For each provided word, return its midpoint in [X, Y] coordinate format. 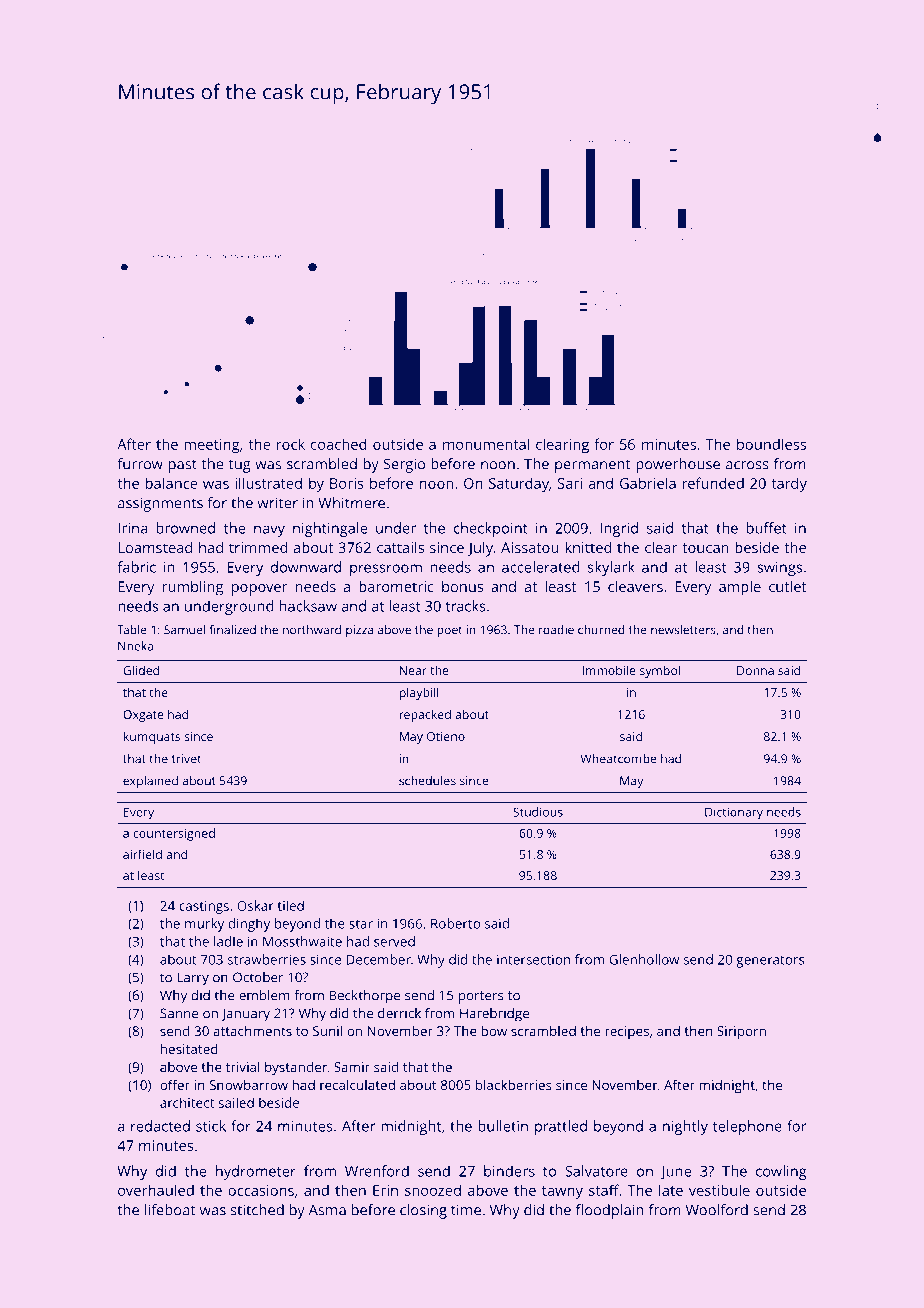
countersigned [174, 834]
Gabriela [648, 483]
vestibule [719, 1190]
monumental [486, 444]
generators [770, 962]
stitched [257, 1210]
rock [291, 444]
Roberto [455, 923]
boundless [771, 444]
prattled [561, 1127]
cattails [400, 547]
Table [132, 630]
